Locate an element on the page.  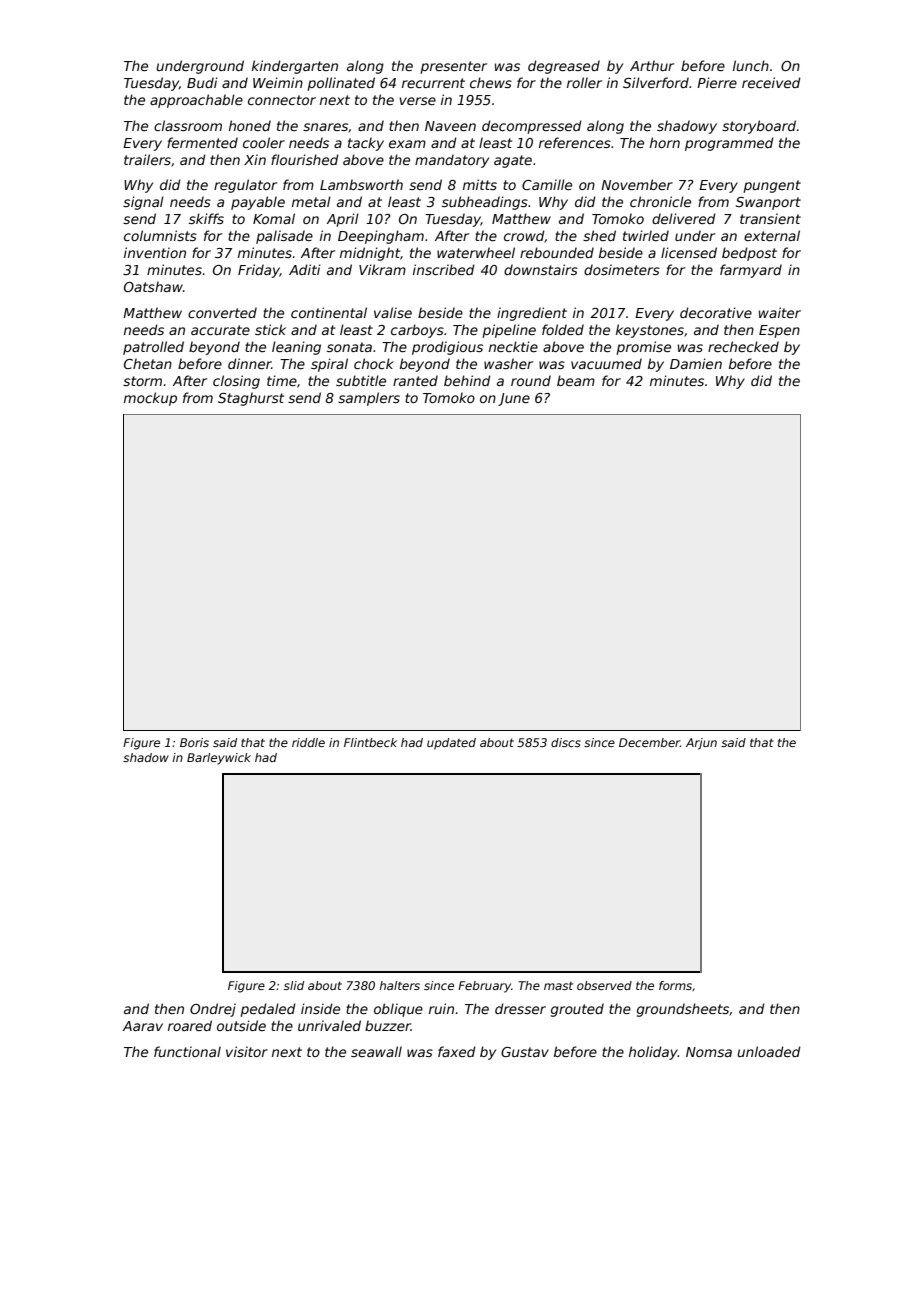
riddle is located at coordinates (308, 742).
